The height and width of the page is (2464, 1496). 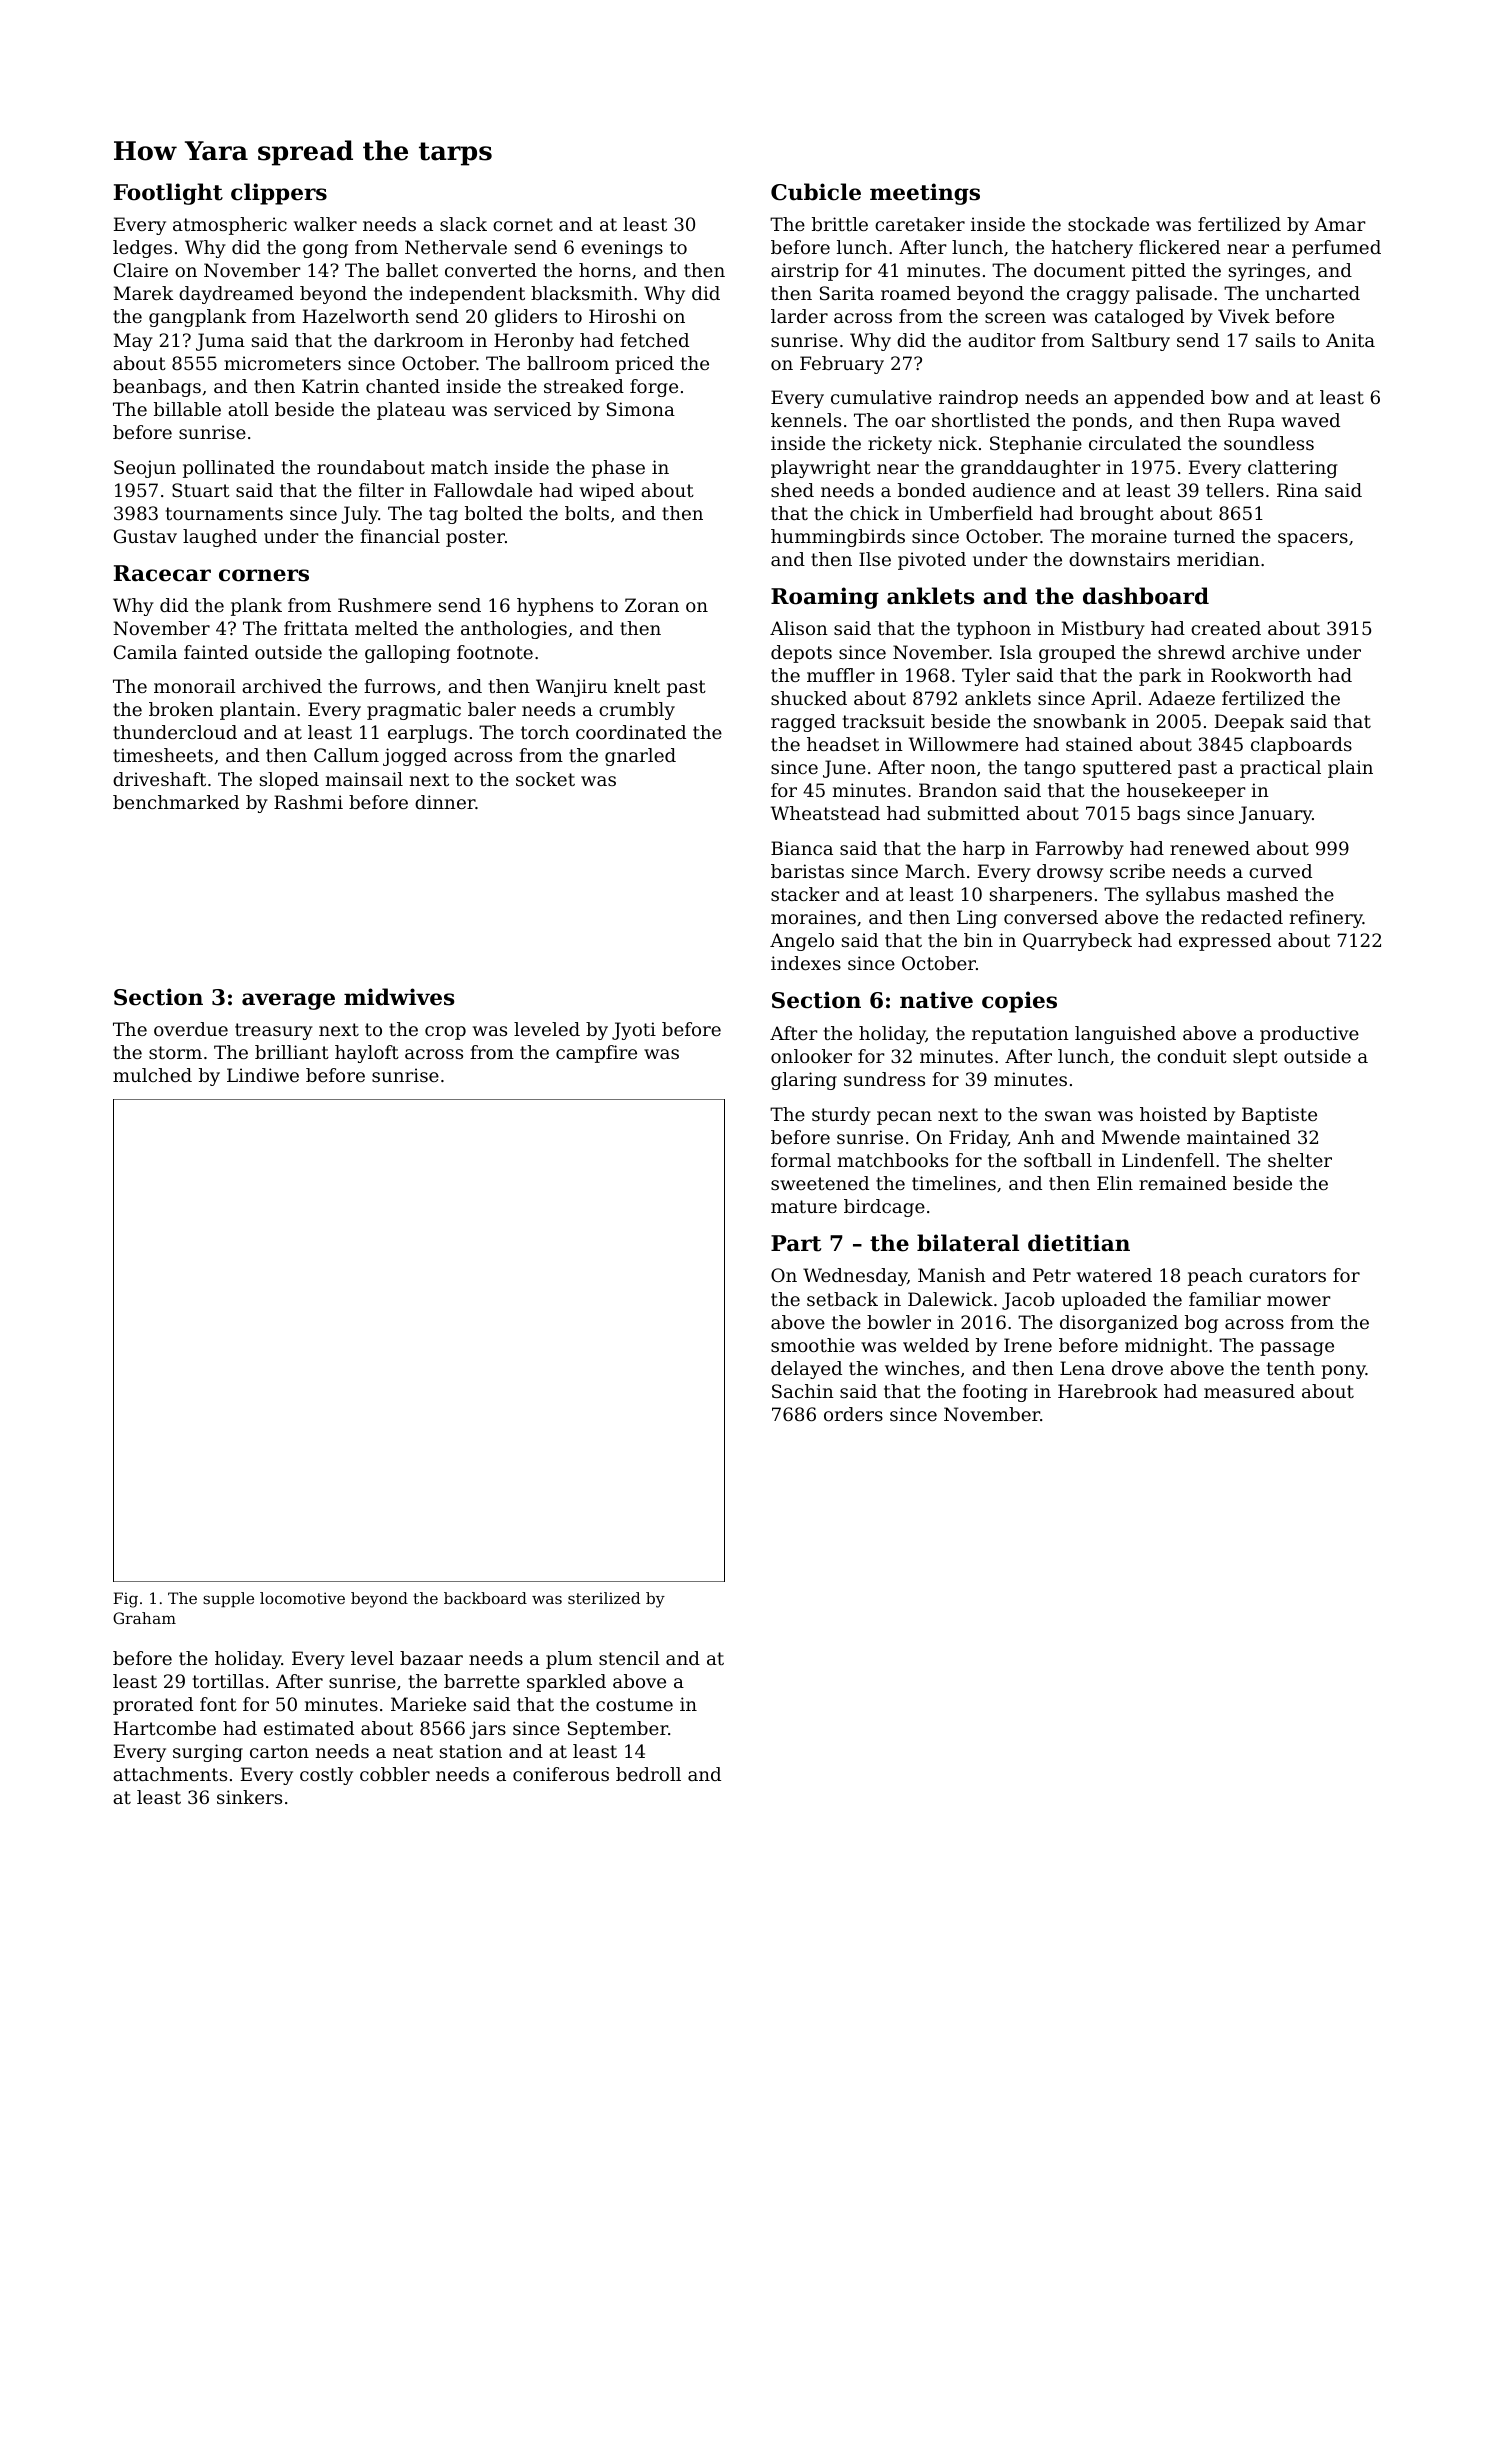 What do you see at coordinates (1336, 249) in the page?
I see `perfumed` at bounding box center [1336, 249].
